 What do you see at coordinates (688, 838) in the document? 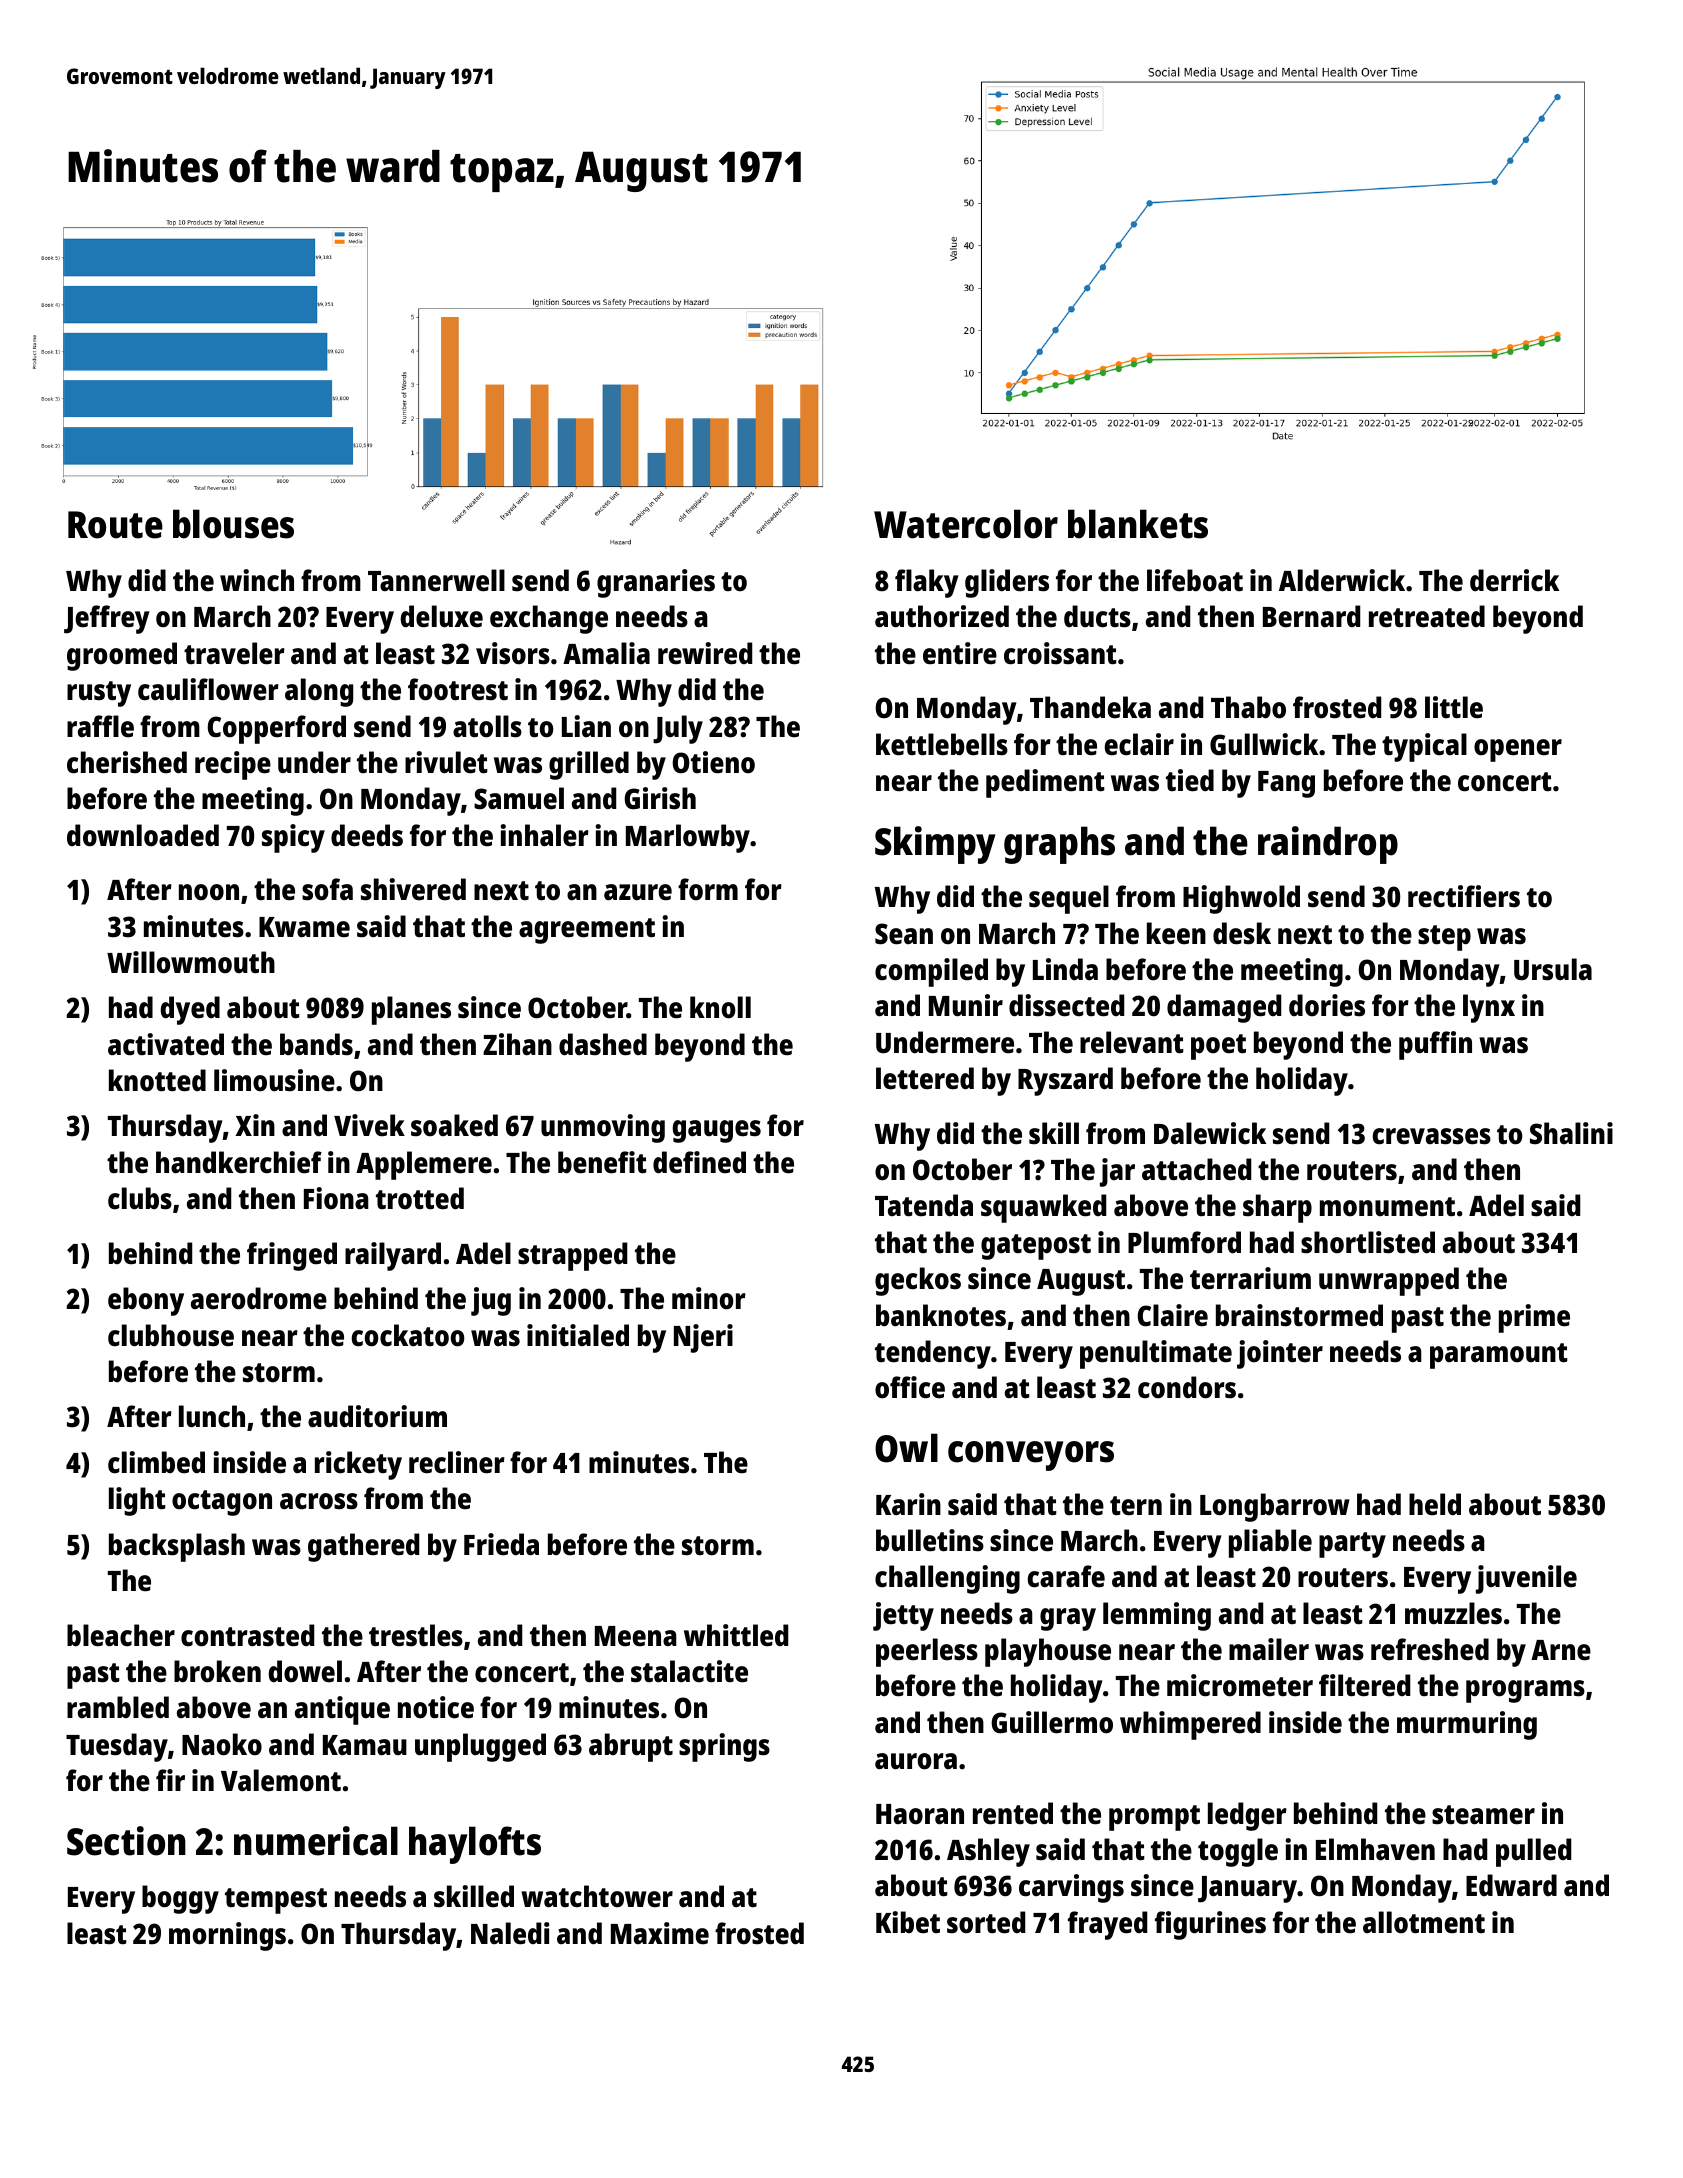
I see `Marlowby` at bounding box center [688, 838].
